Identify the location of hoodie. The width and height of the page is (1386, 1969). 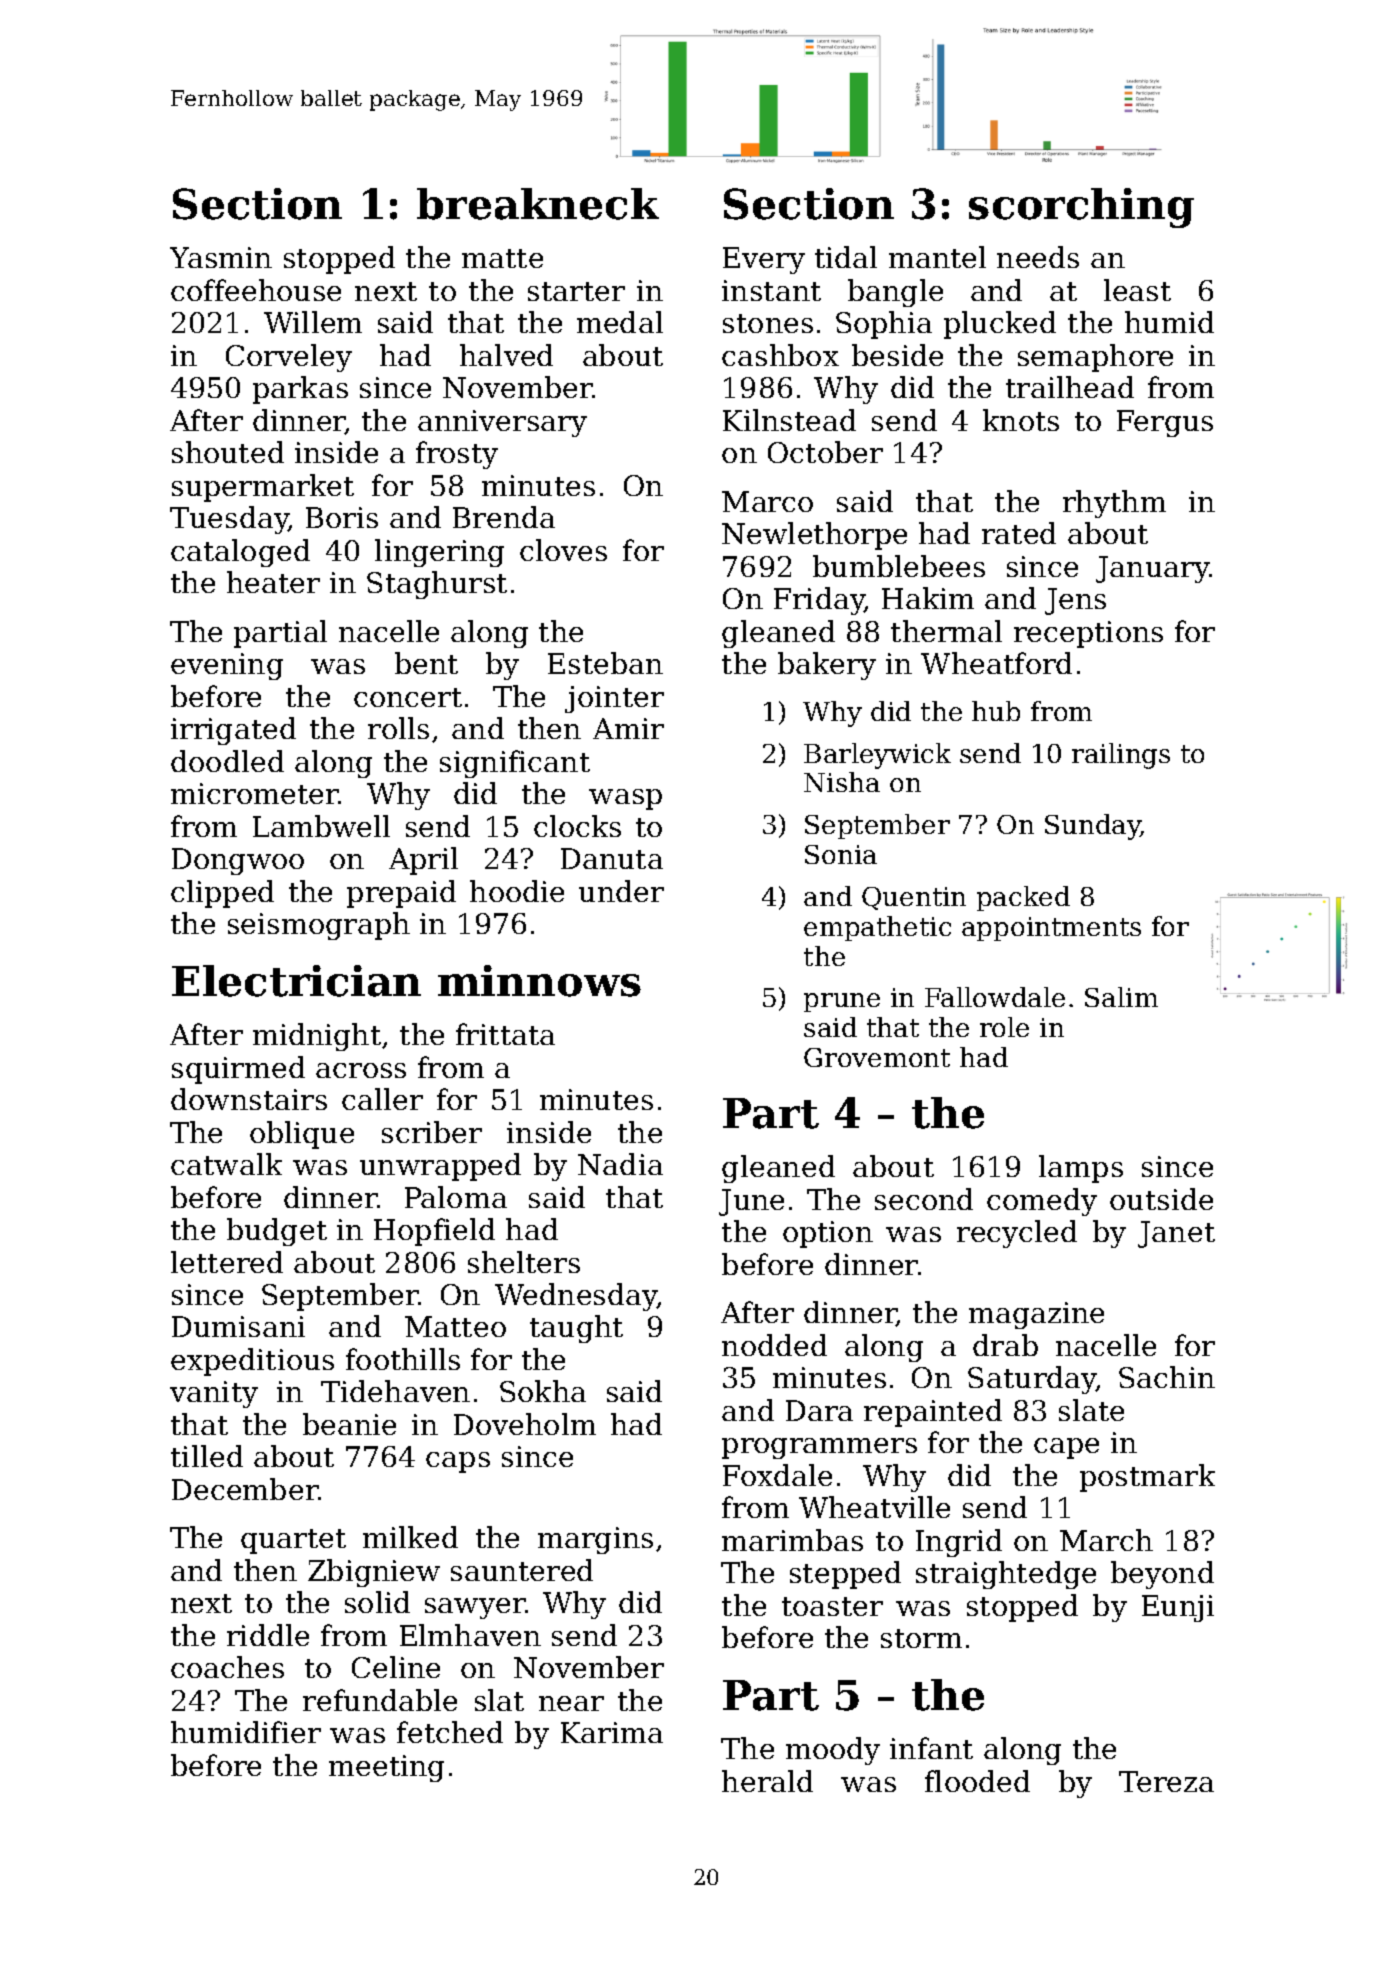
(517, 891).
